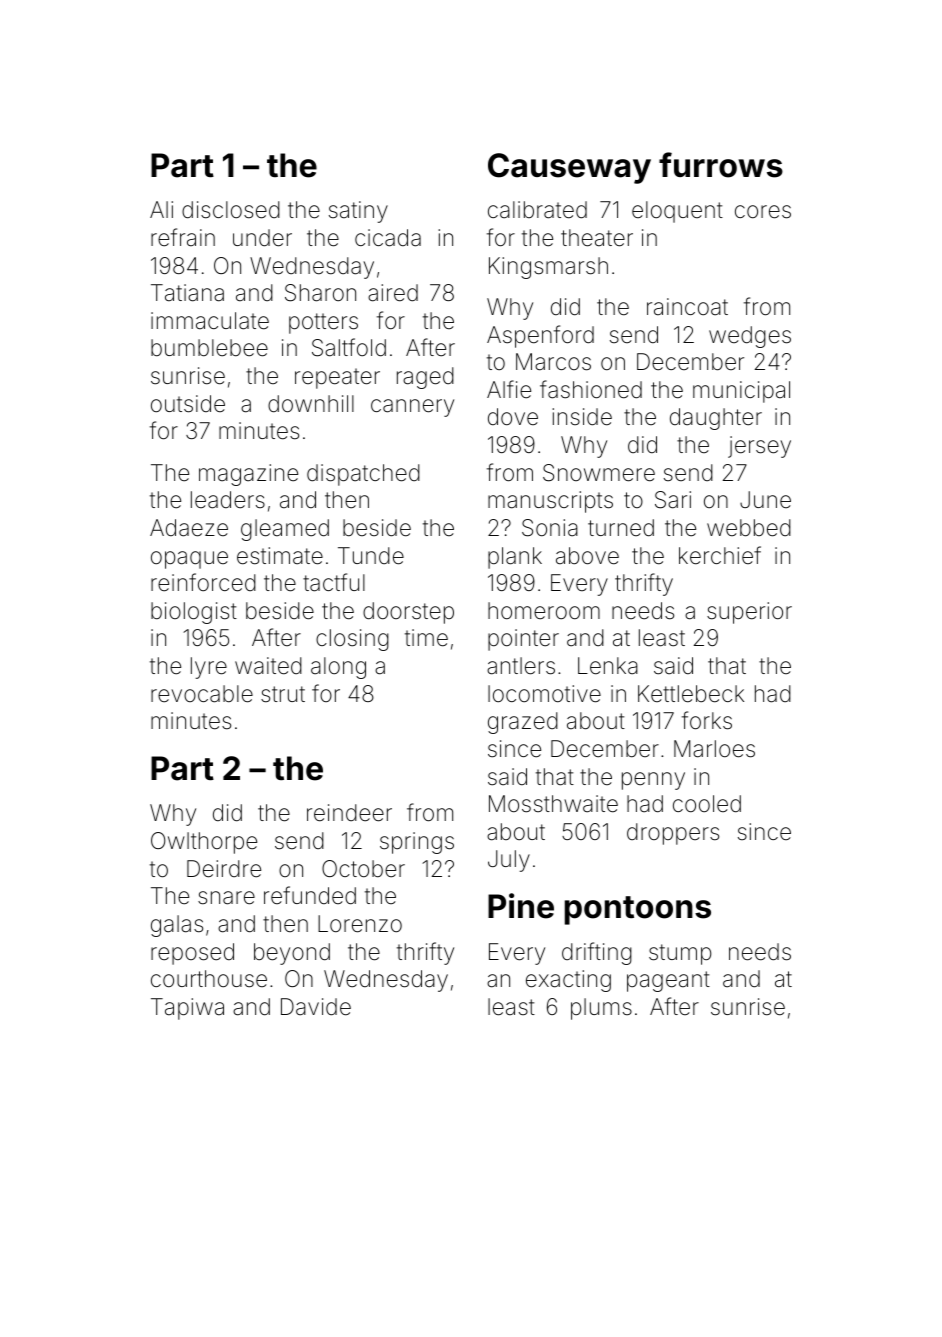 This screenshot has width=942, height=1337. I want to click on biologist, so click(194, 613).
